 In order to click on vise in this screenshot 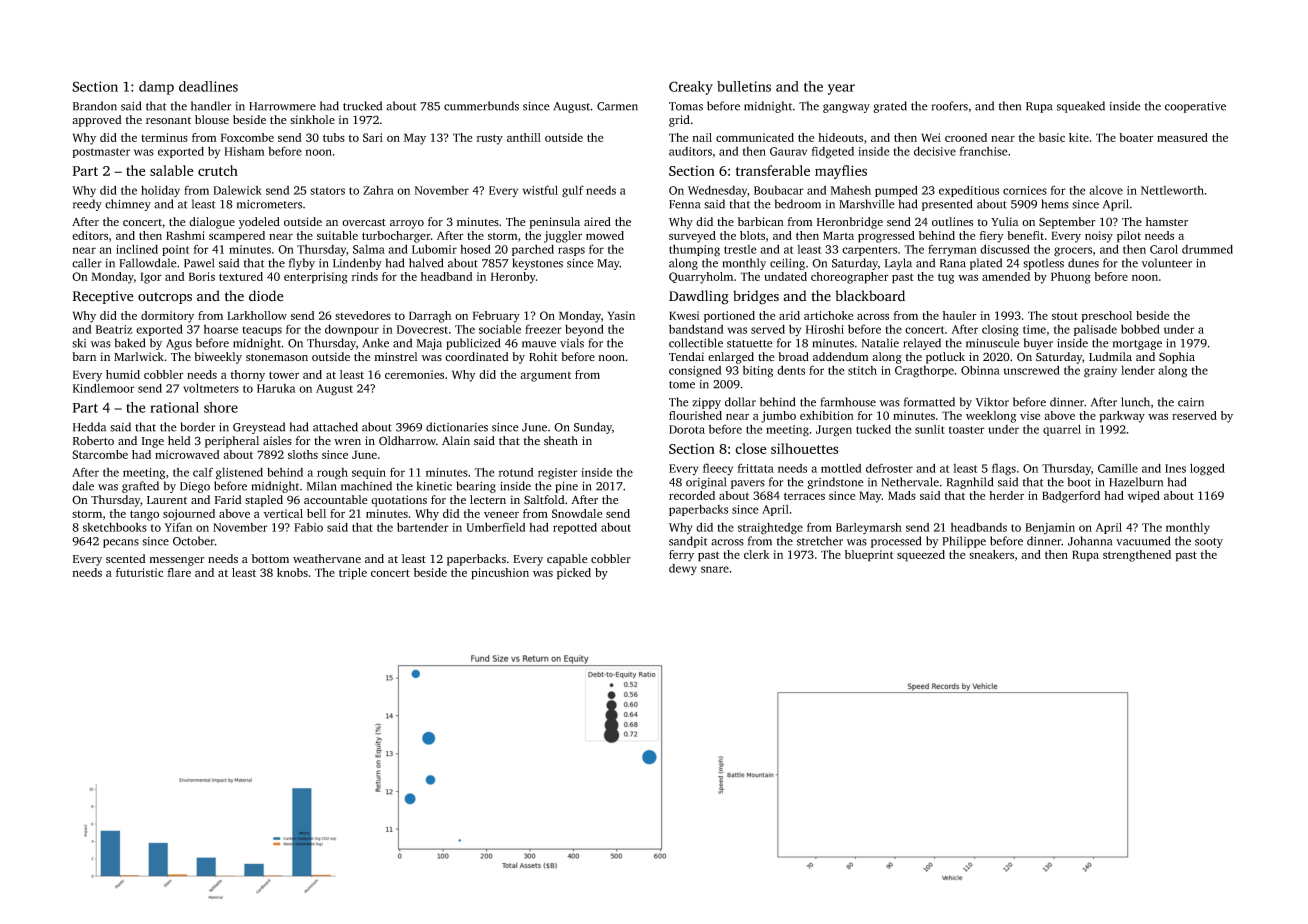, I will do `click(1030, 415)`.
